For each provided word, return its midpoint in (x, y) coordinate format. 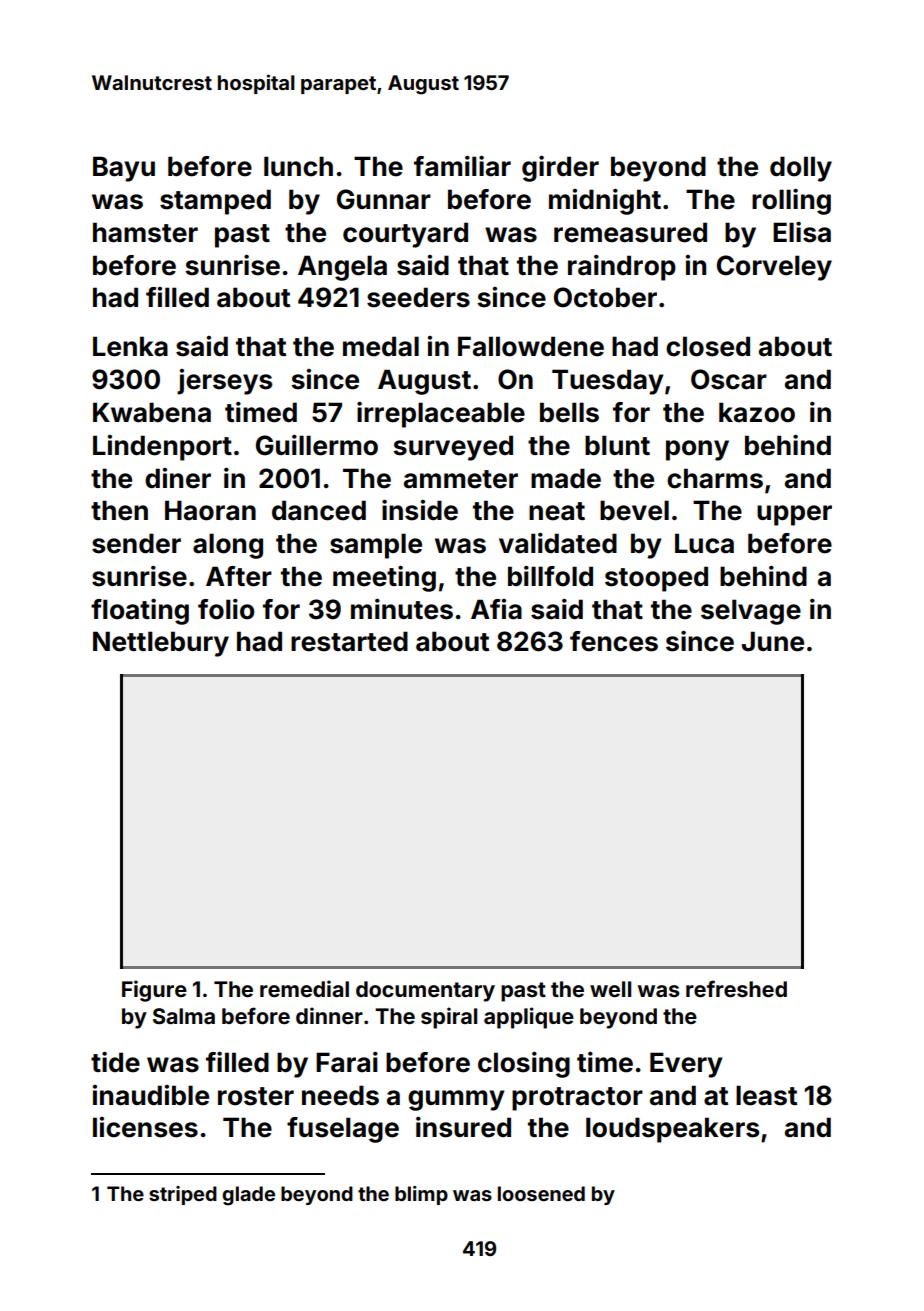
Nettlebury (161, 644)
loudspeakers (672, 1130)
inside (420, 510)
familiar (462, 166)
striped (183, 1195)
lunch (298, 166)
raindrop (622, 268)
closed (708, 346)
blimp (421, 1195)
